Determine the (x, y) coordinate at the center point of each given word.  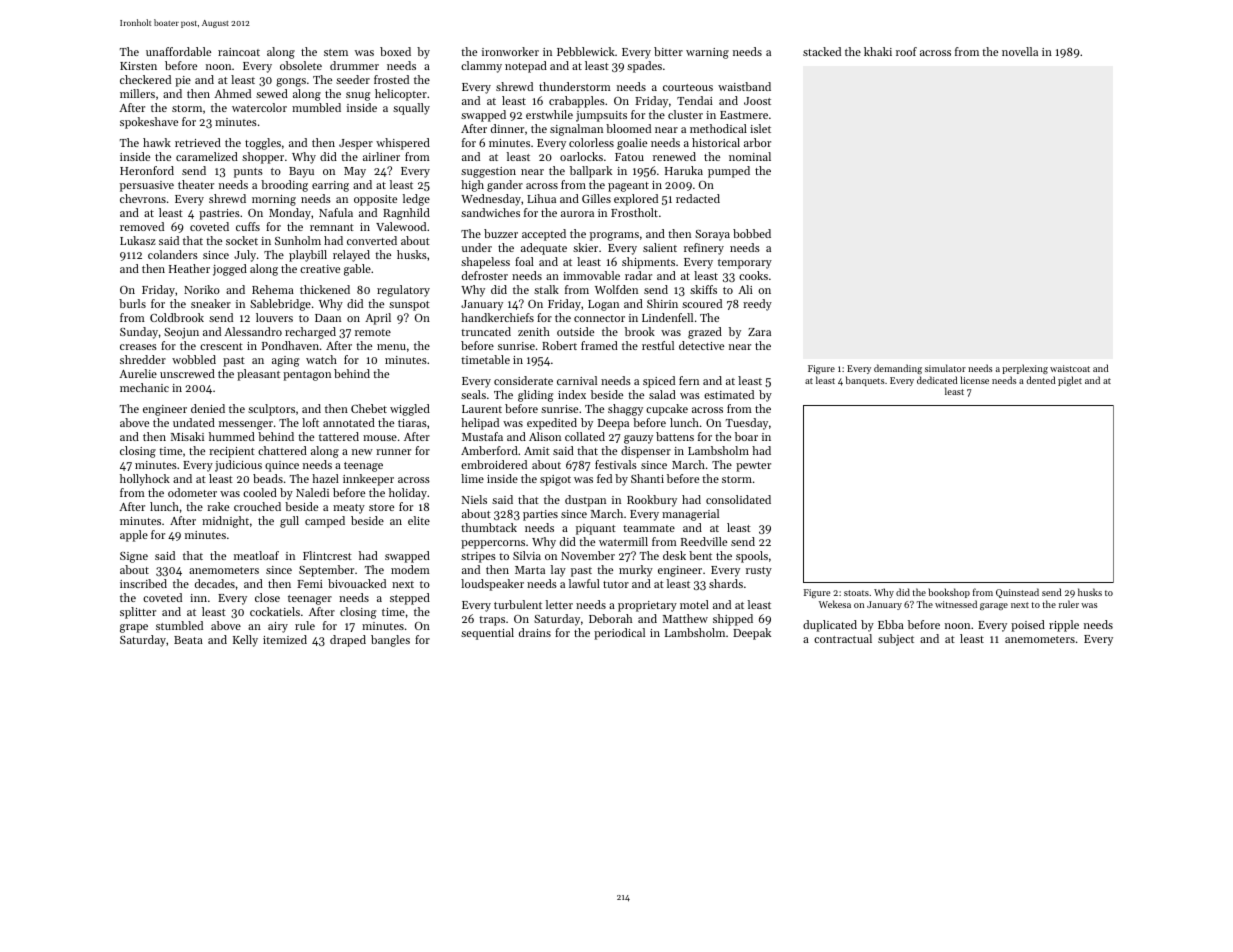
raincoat (239, 52)
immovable (591, 275)
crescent (221, 346)
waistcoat (1070, 368)
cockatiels (275, 611)
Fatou (629, 157)
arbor (757, 142)
